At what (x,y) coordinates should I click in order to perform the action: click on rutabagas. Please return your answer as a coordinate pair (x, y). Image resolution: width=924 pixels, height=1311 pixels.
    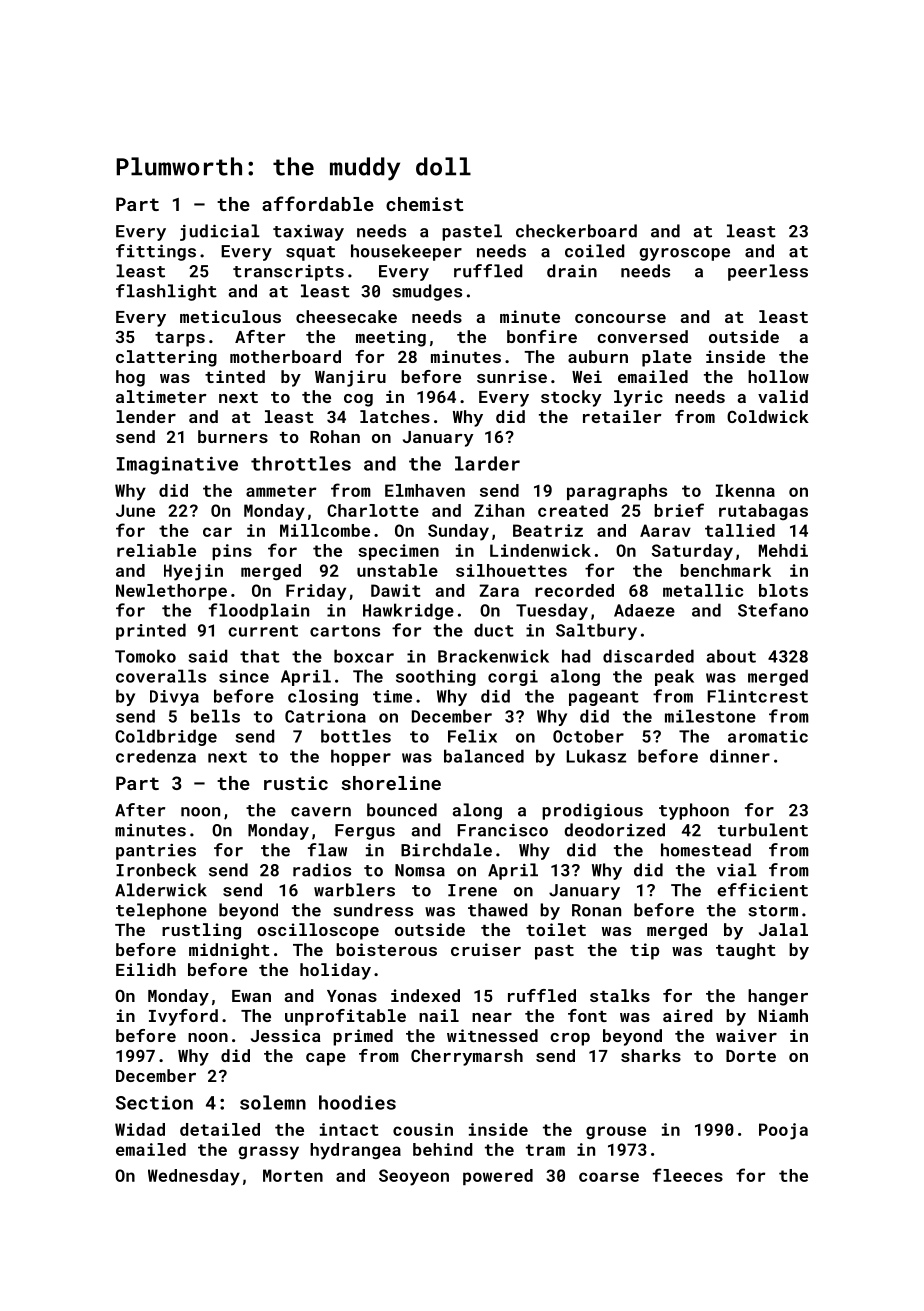
    Looking at the image, I should click on (763, 512).
